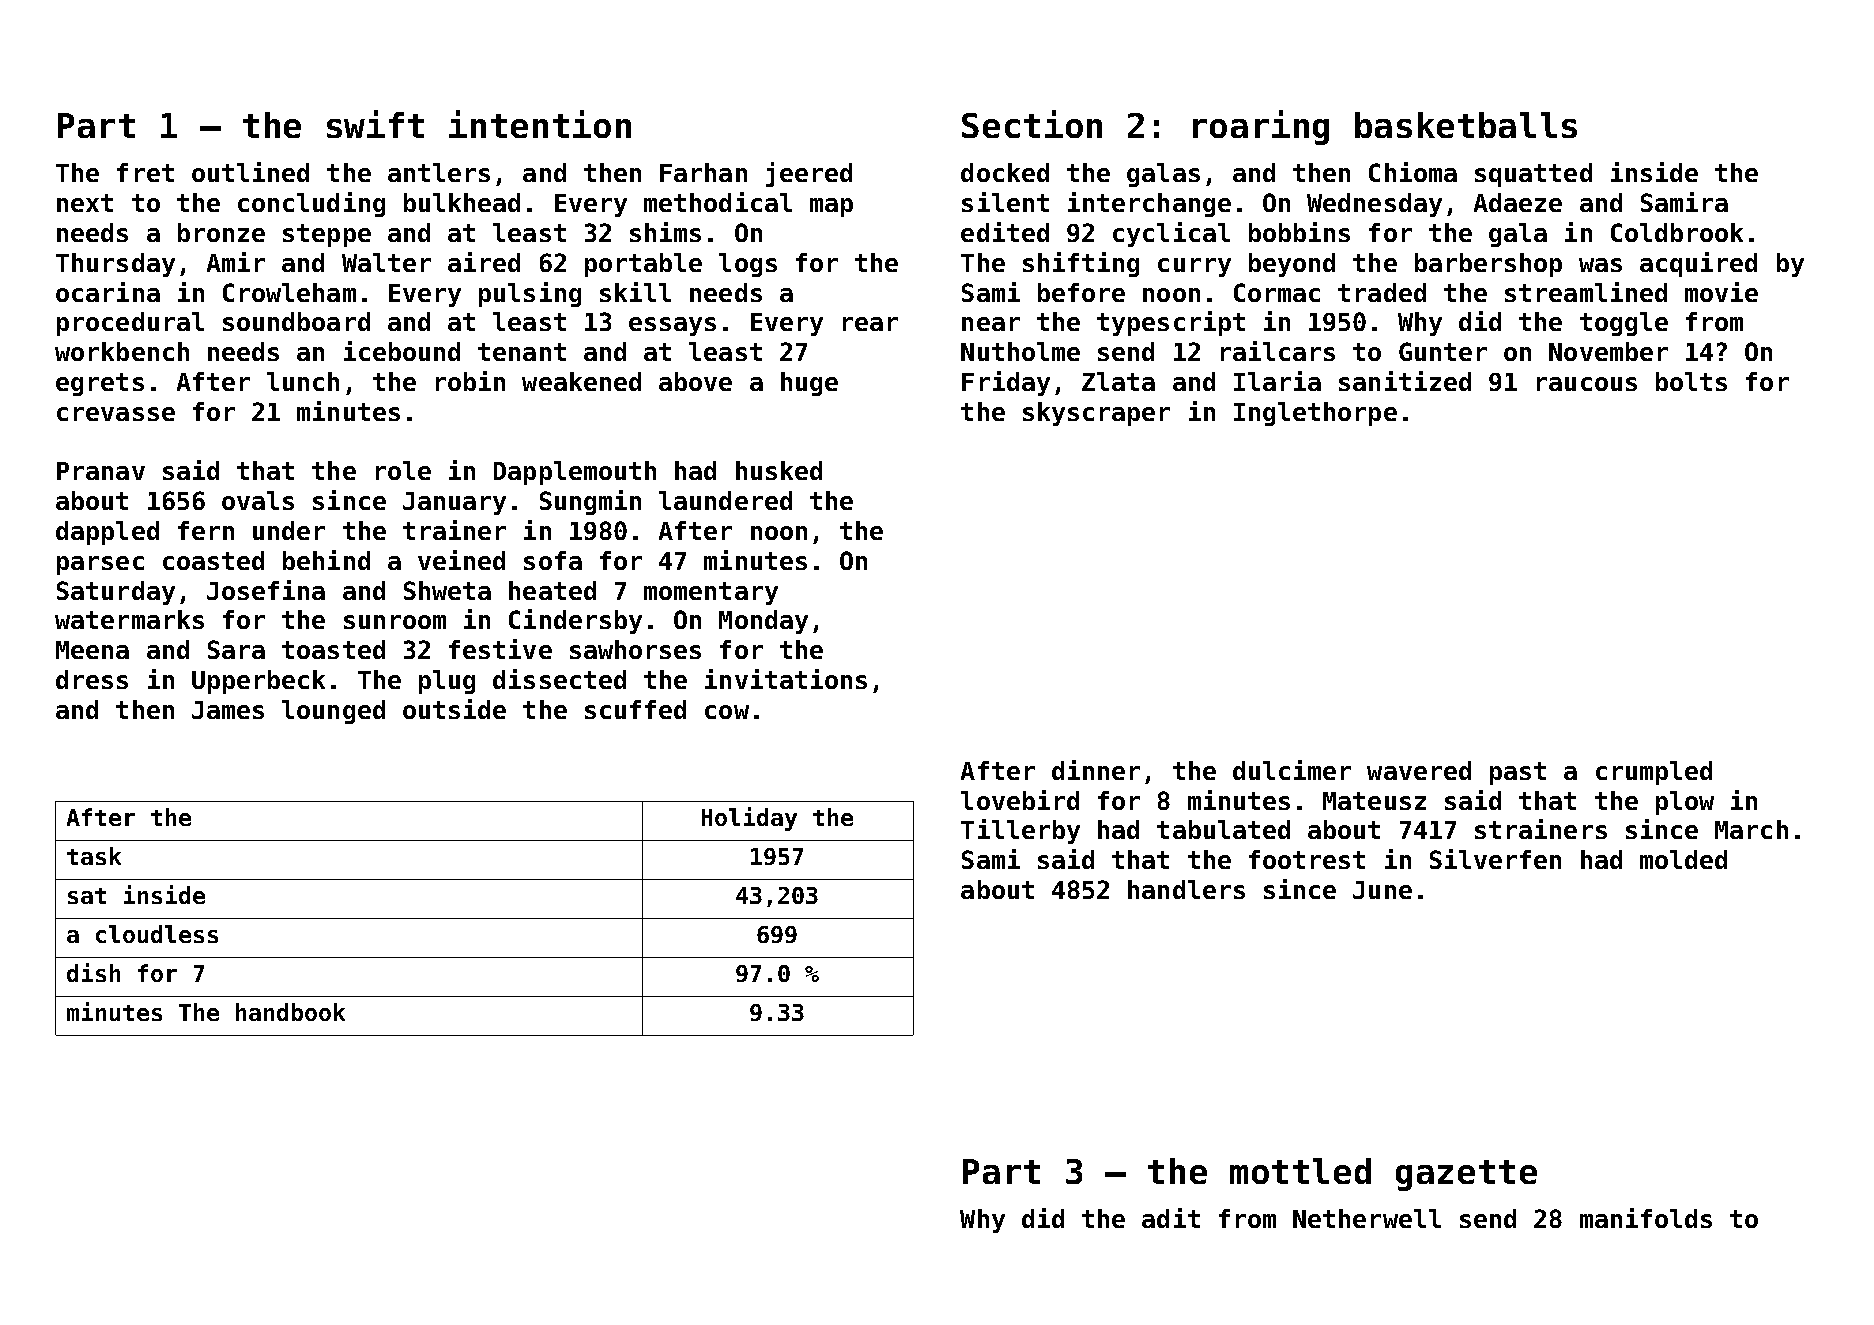 This page has height=1325, width=1874. Describe the element at coordinates (1032, 124) in the page. I see `Section` at that location.
